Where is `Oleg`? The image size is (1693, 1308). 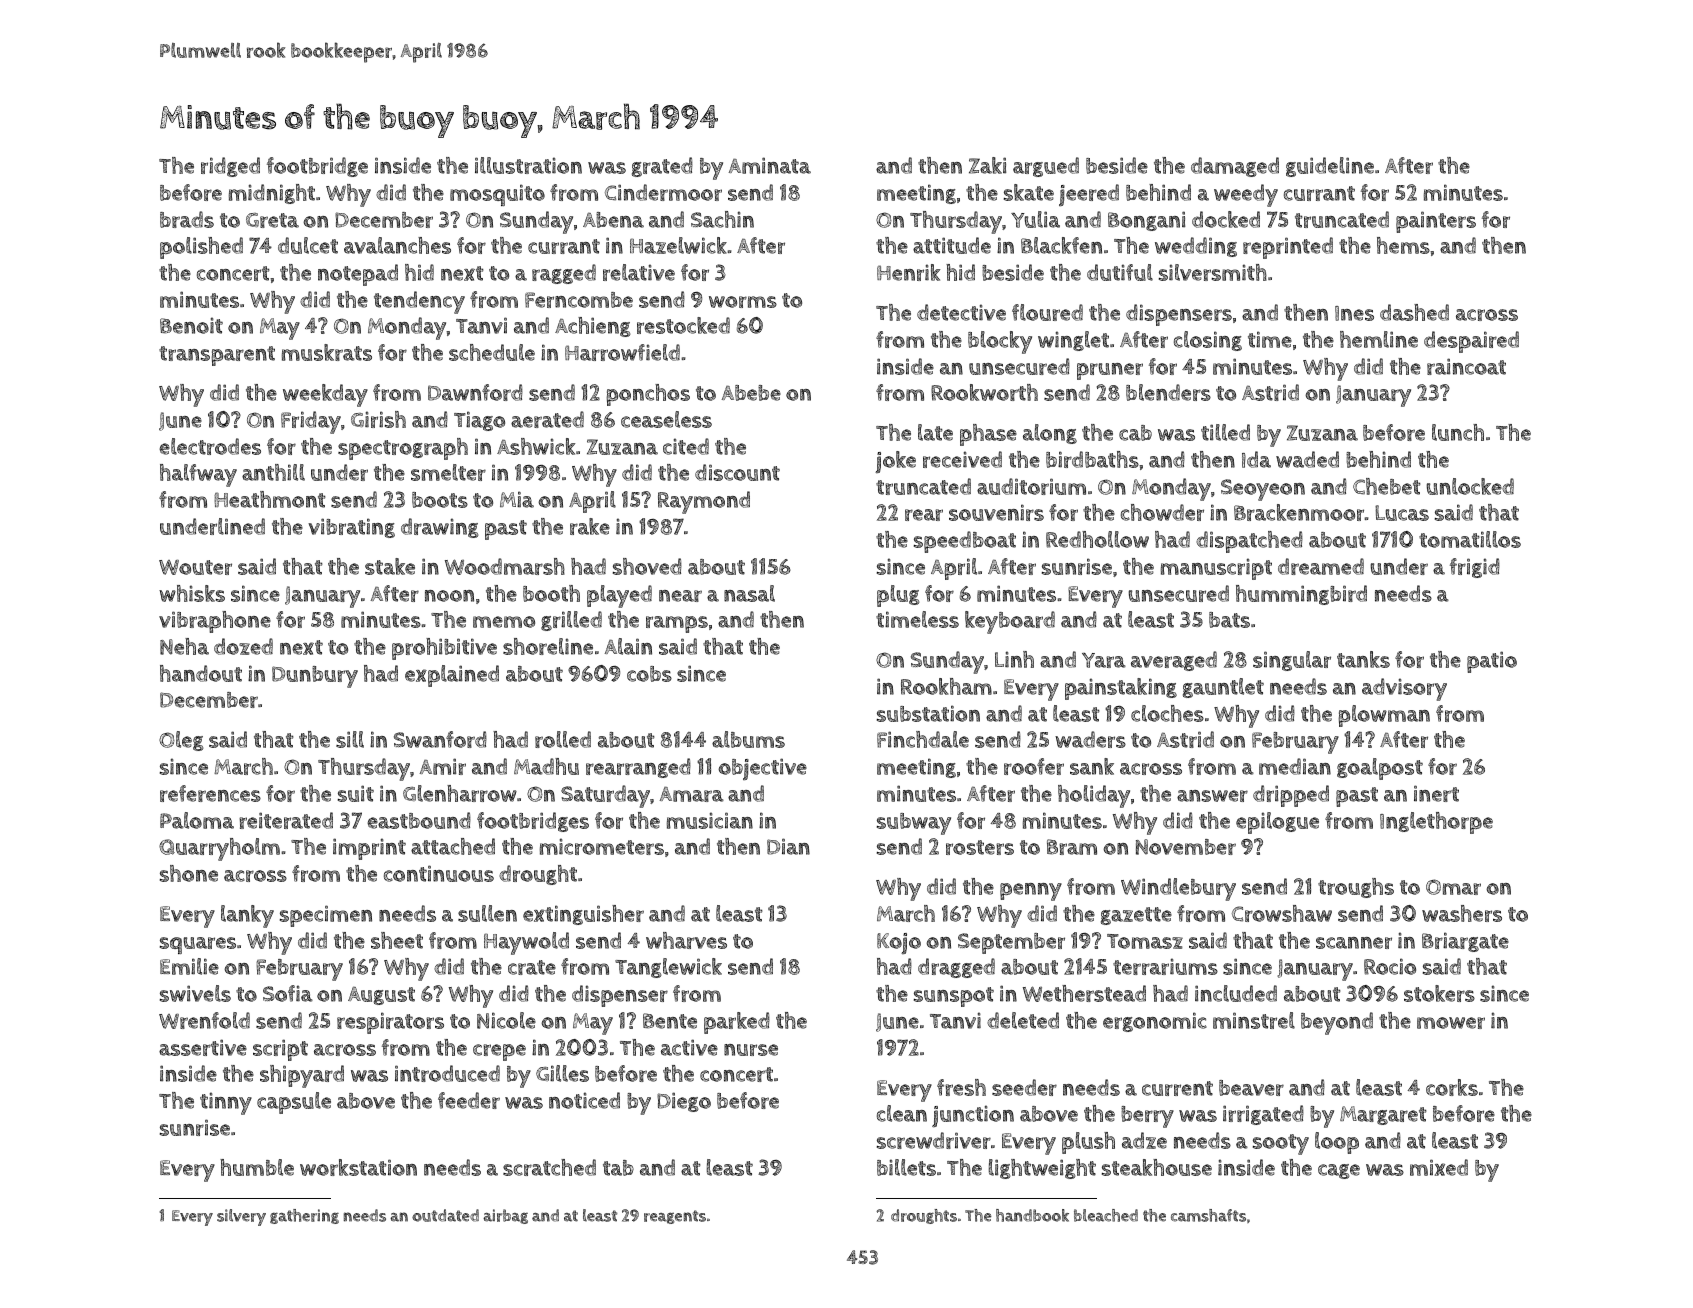
Oleg is located at coordinates (181, 741).
